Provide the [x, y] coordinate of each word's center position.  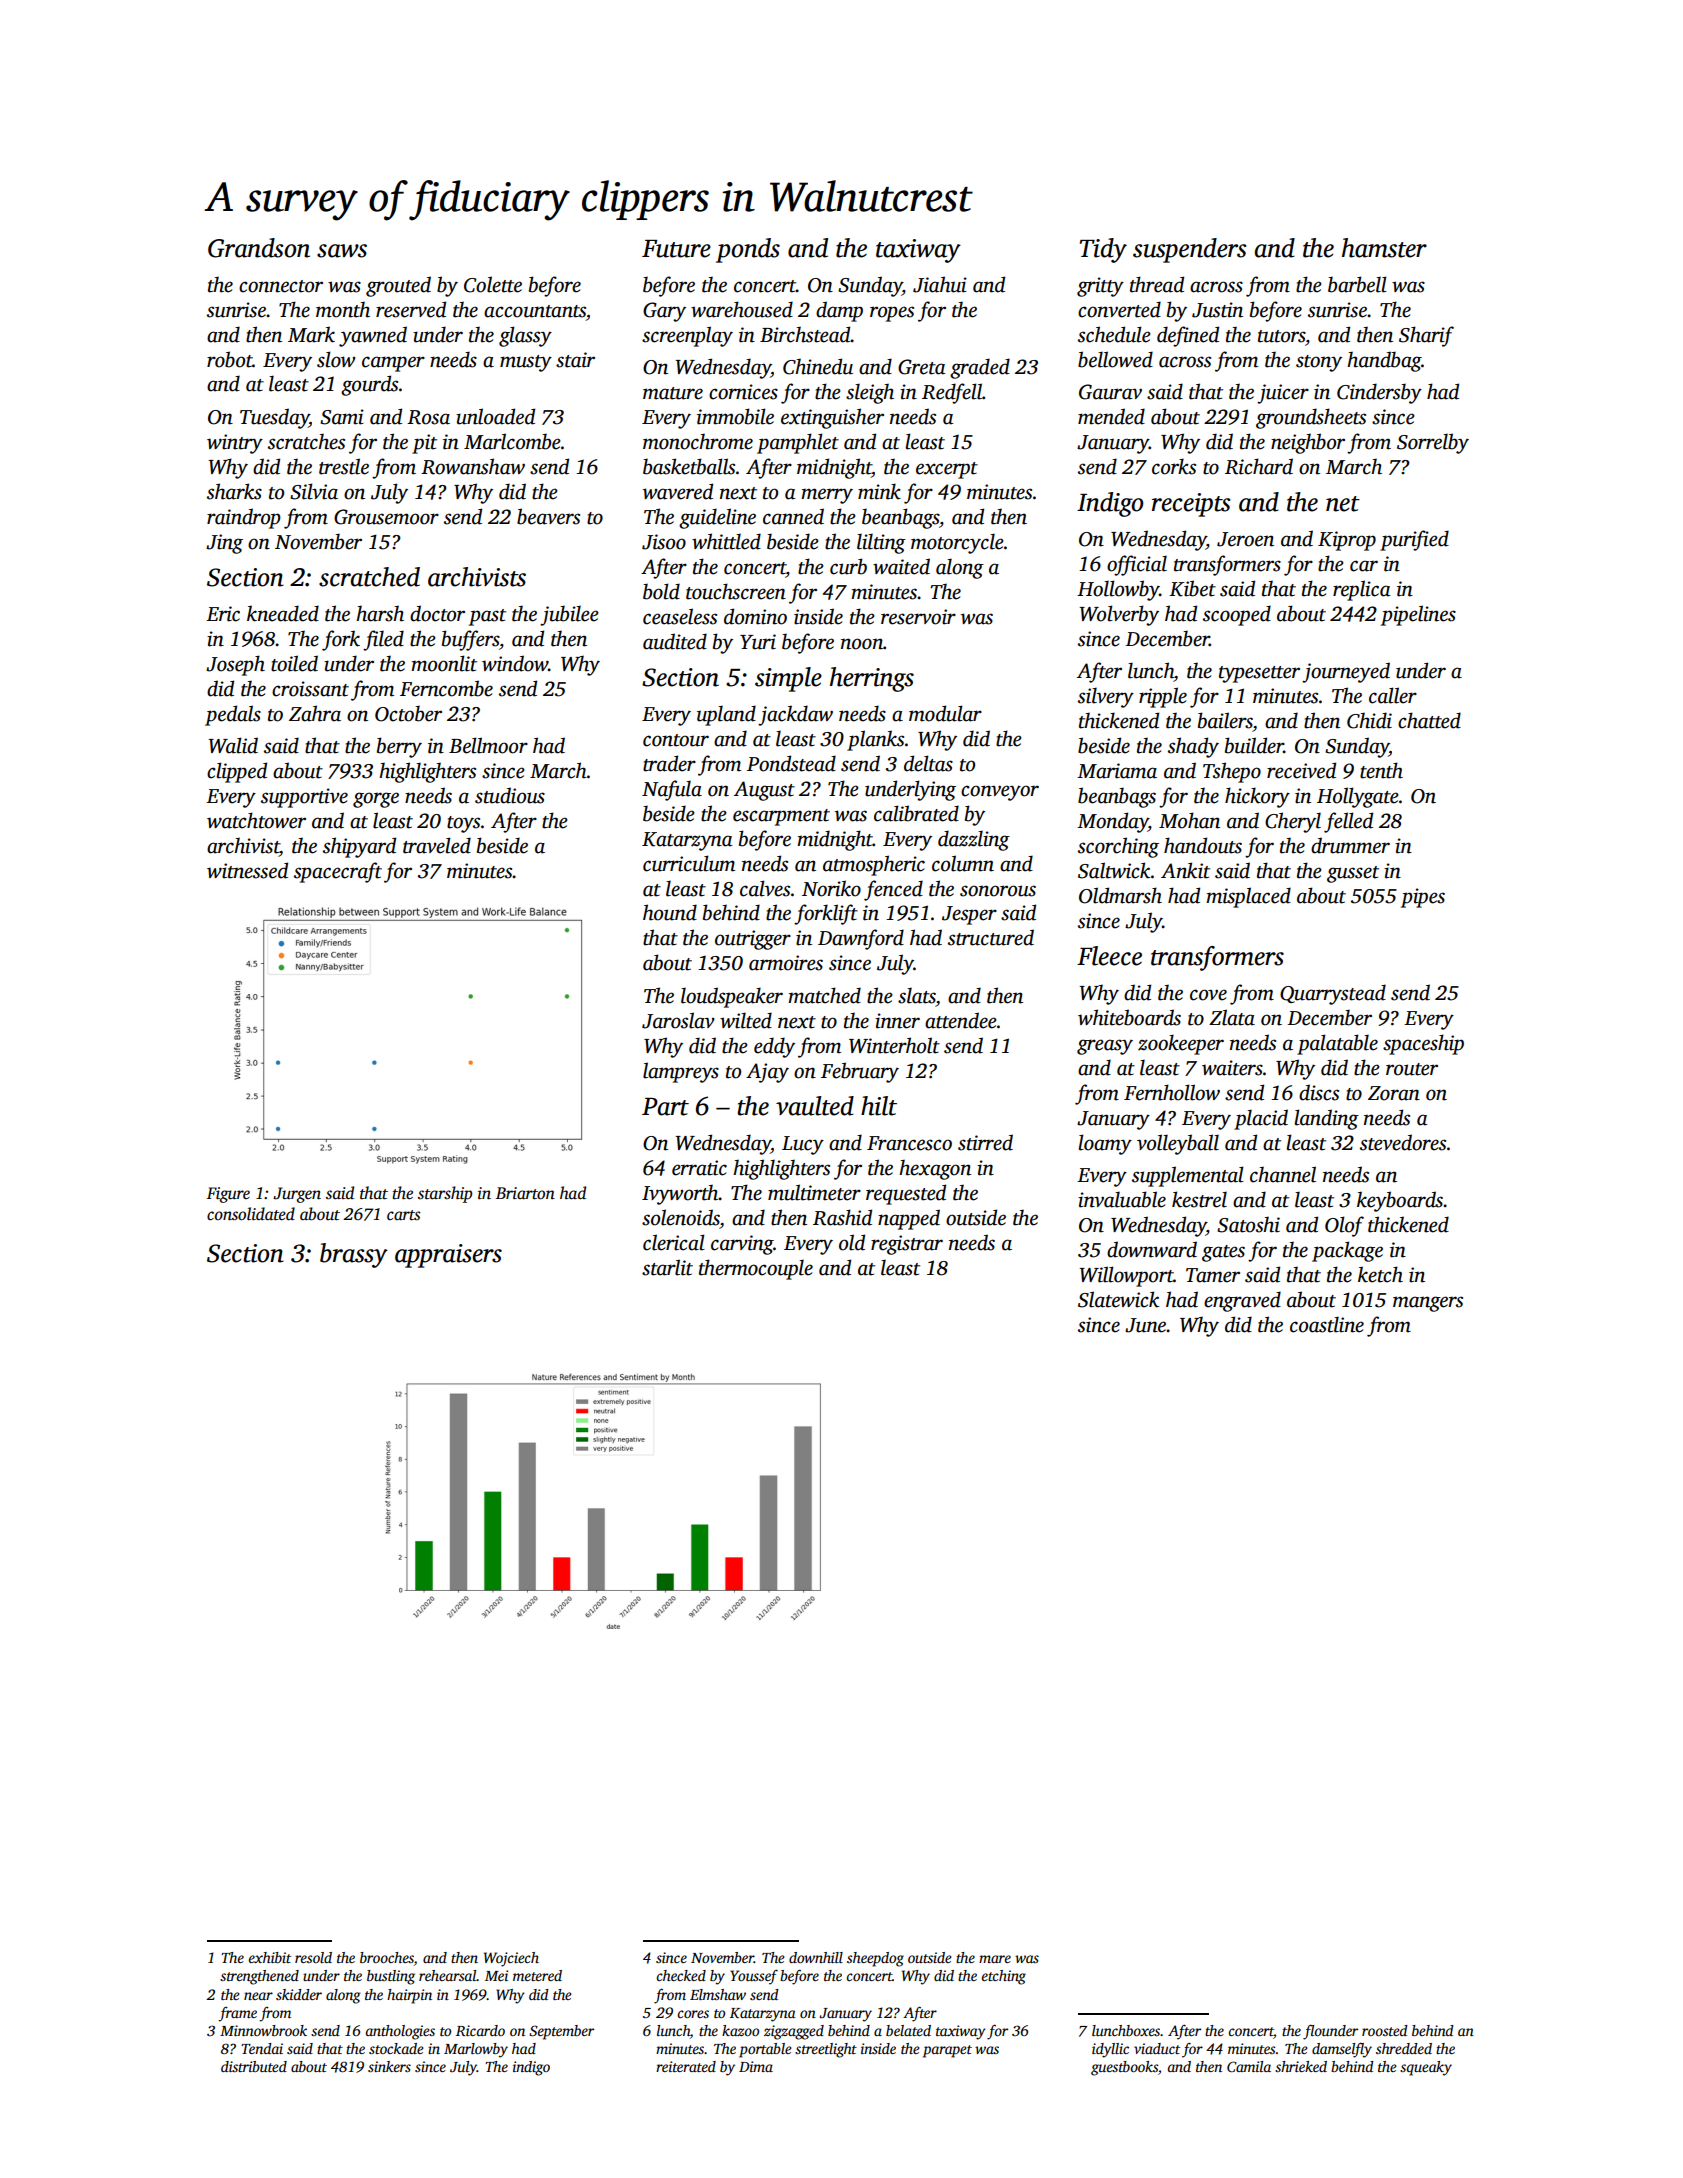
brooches [387, 1959]
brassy [354, 1255]
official [1137, 565]
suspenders [1189, 250]
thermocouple [756, 1269]
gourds [369, 385]
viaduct [1157, 2048]
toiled [294, 663]
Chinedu [818, 366]
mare [995, 1959]
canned [793, 516]
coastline [1327, 1324]
